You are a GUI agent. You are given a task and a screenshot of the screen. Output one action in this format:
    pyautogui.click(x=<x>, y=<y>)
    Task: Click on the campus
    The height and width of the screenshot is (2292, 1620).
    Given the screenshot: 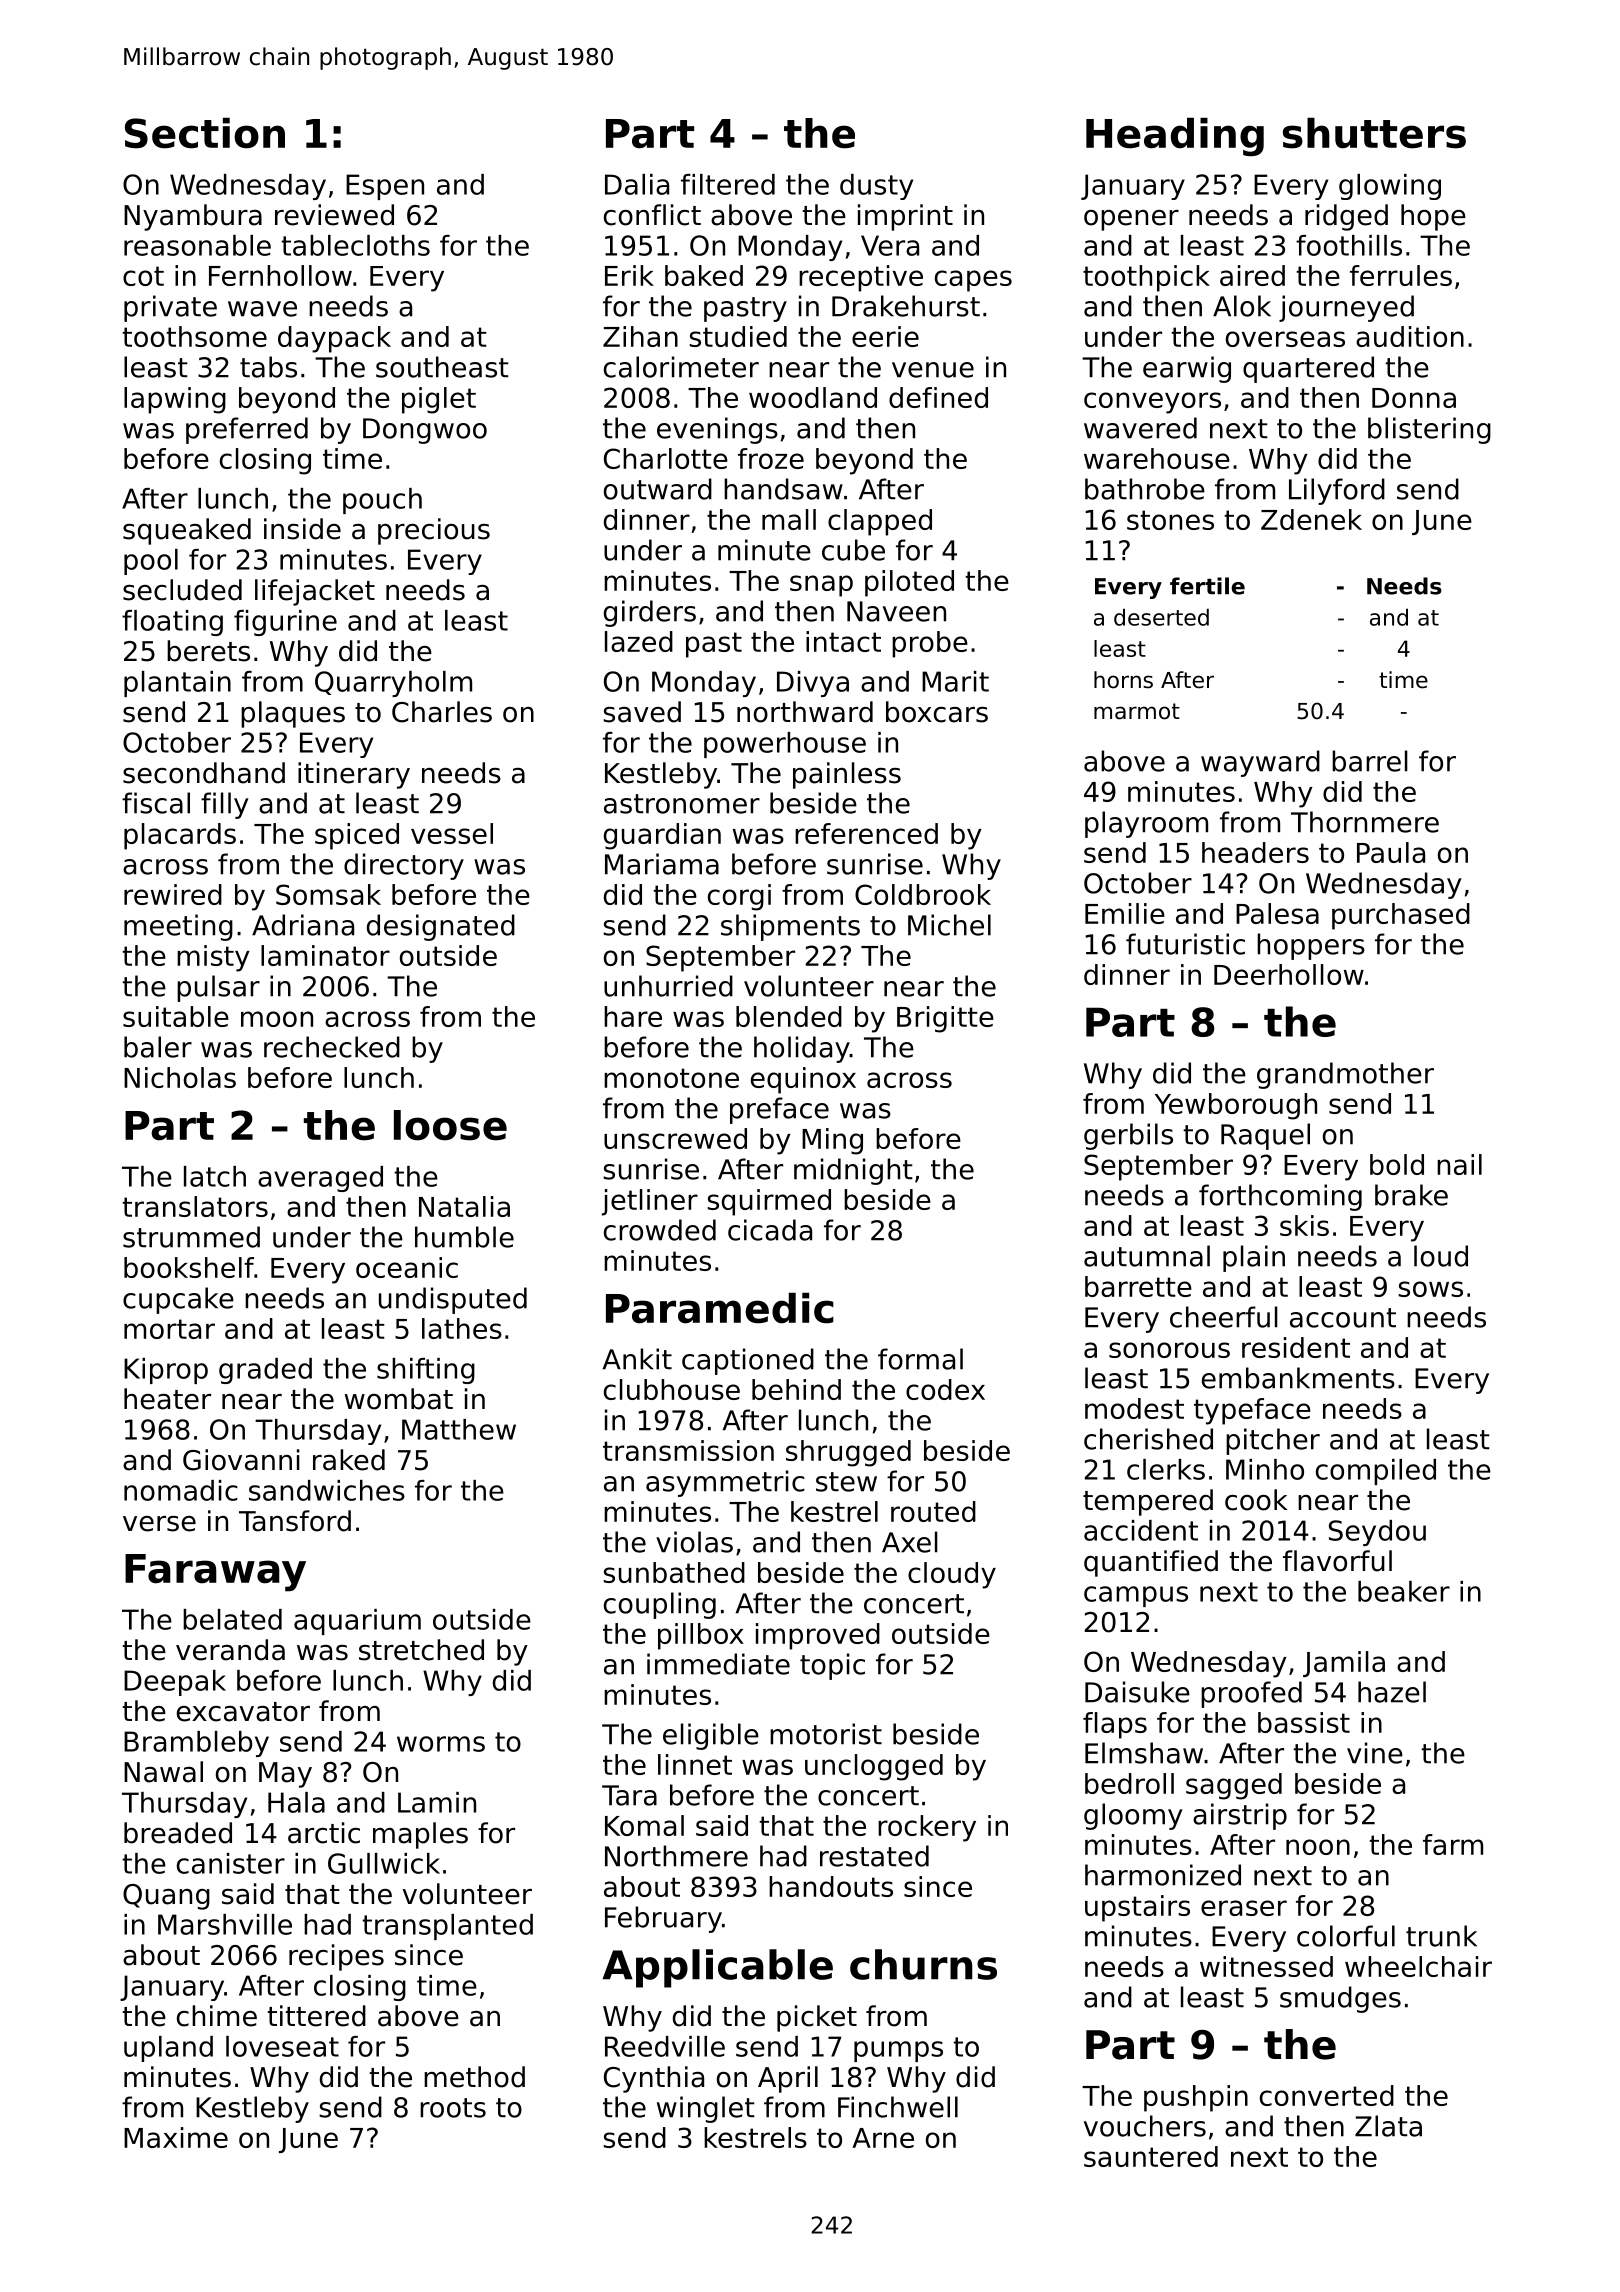 What is the action you would take?
    pyautogui.click(x=1136, y=1596)
